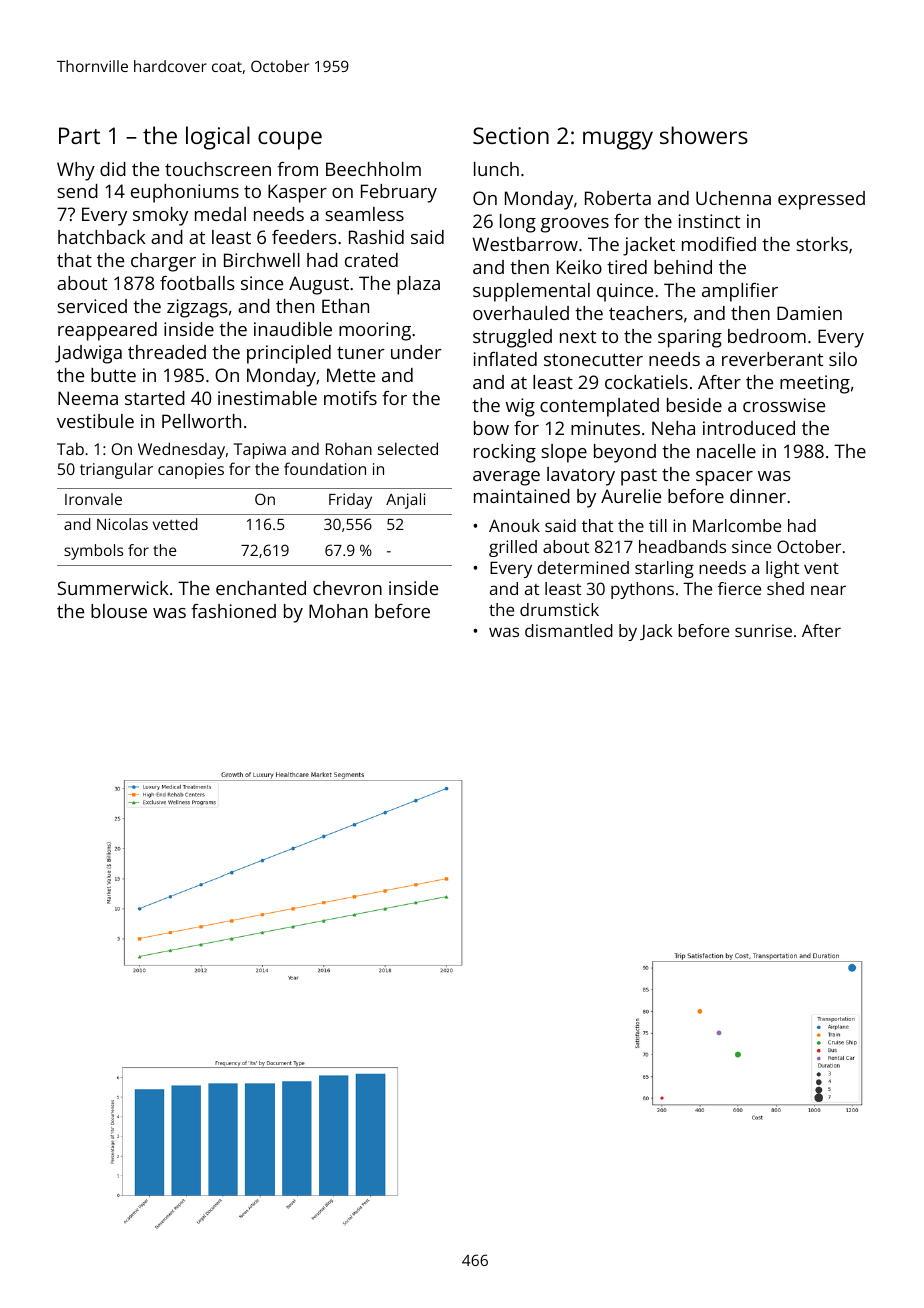 The image size is (924, 1308). Describe the element at coordinates (185, 193) in the screenshot. I see `euphoniums` at that location.
